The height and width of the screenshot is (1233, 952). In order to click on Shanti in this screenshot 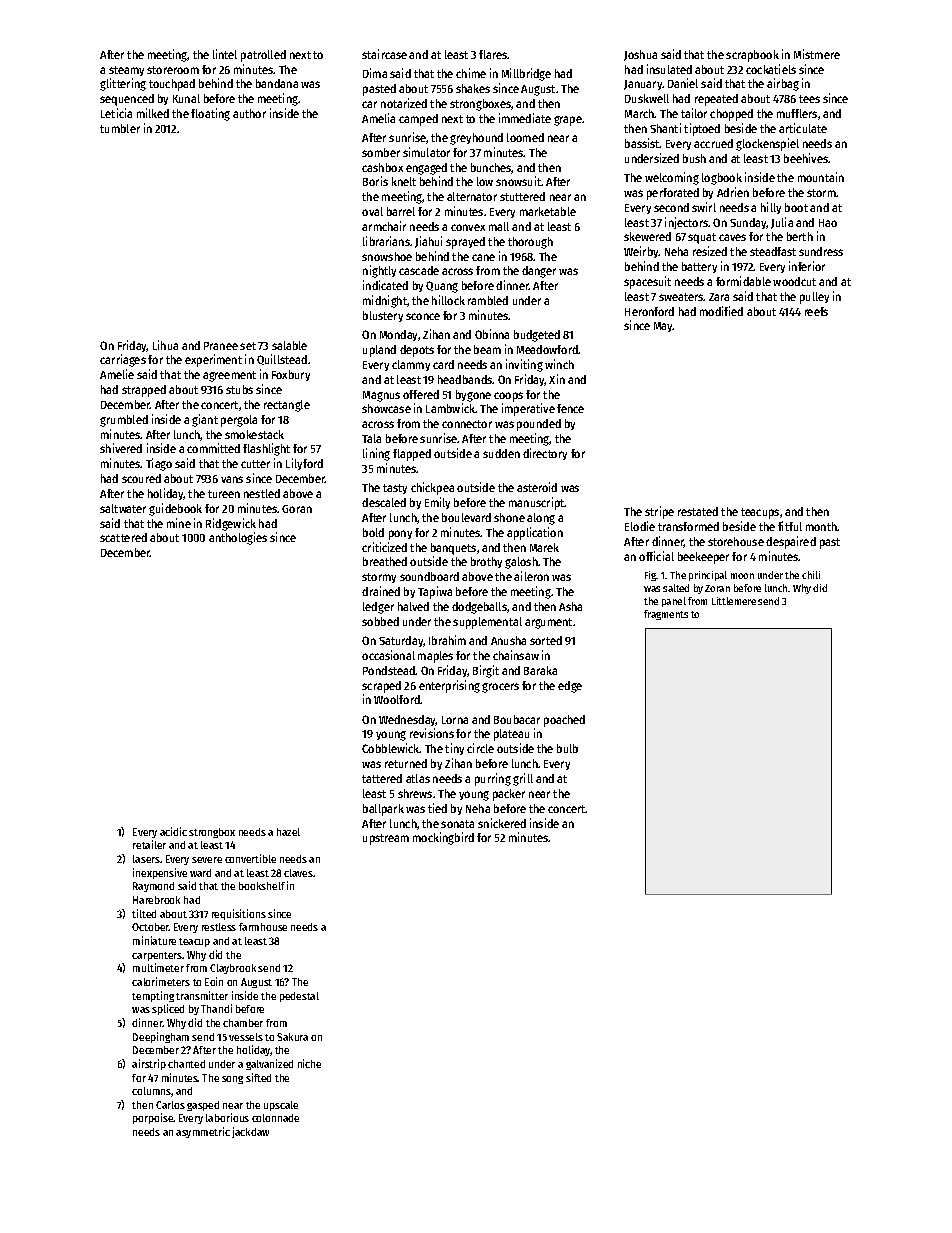, I will do `click(665, 128)`.
